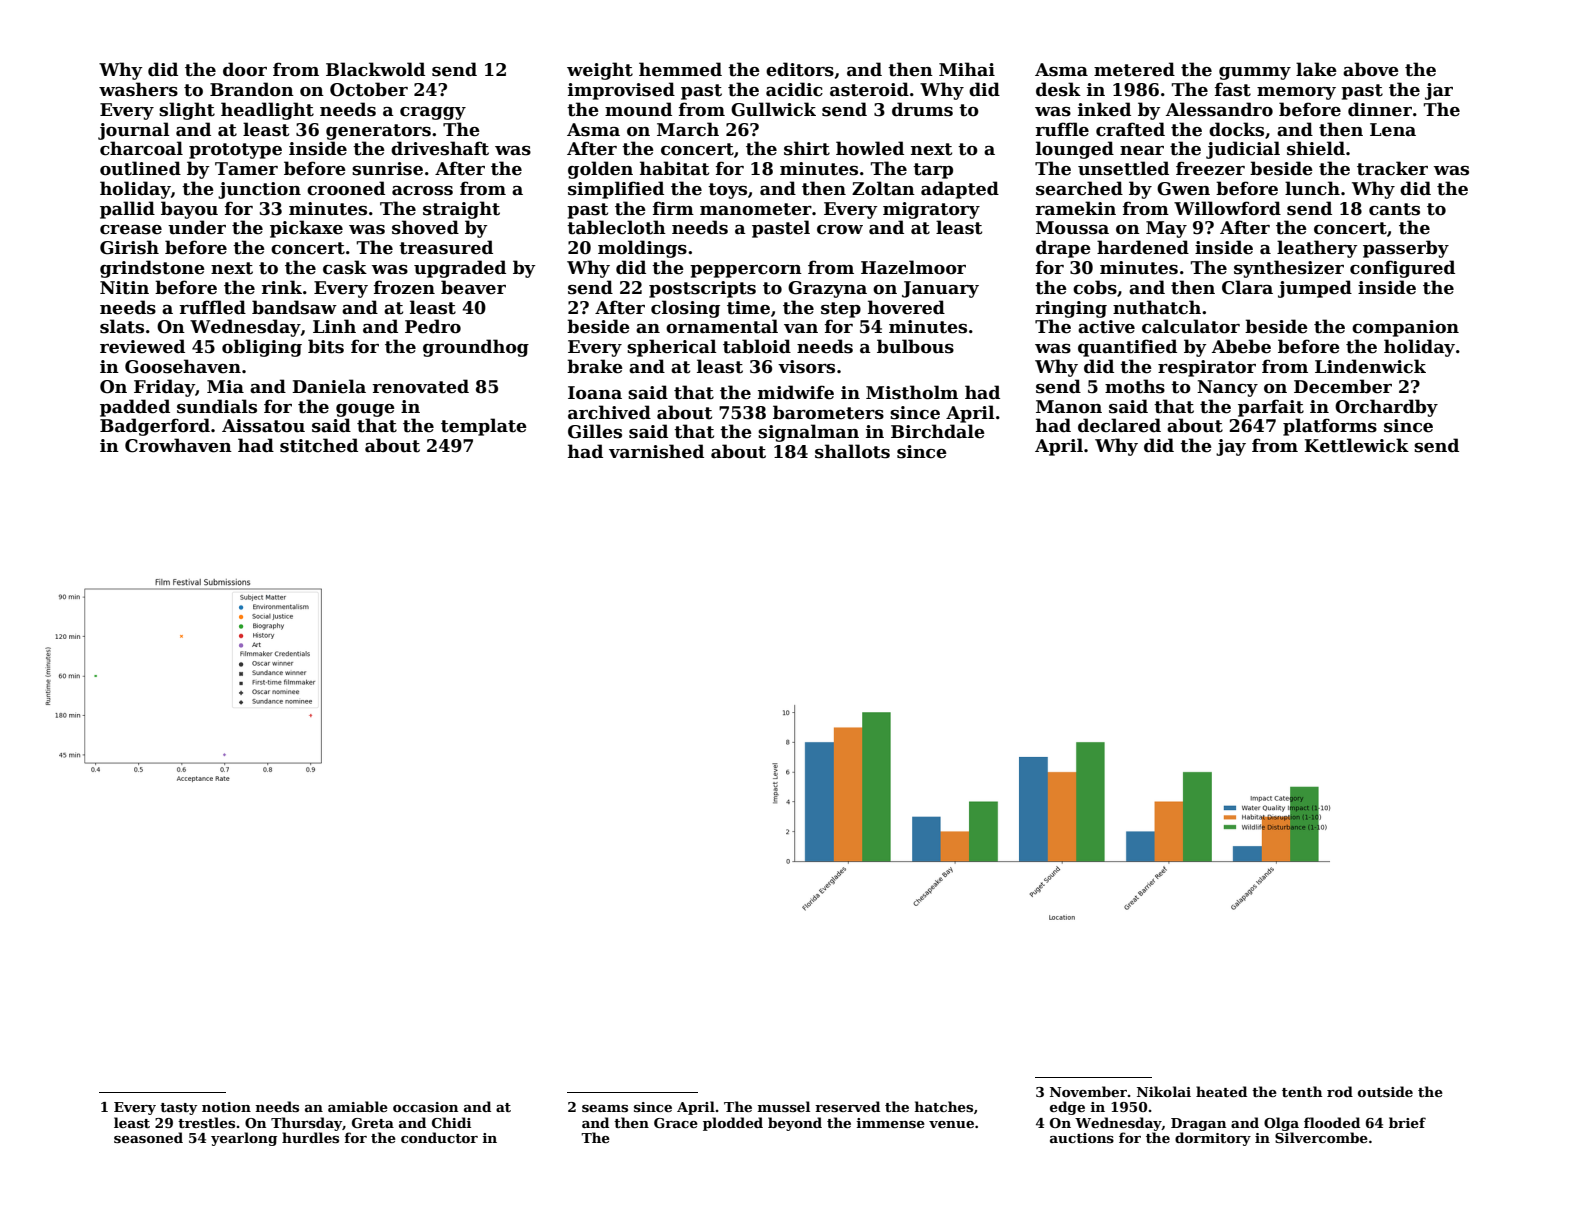 The width and height of the page is (1571, 1214). Describe the element at coordinates (1439, 91) in the page. I see `jar` at that location.
